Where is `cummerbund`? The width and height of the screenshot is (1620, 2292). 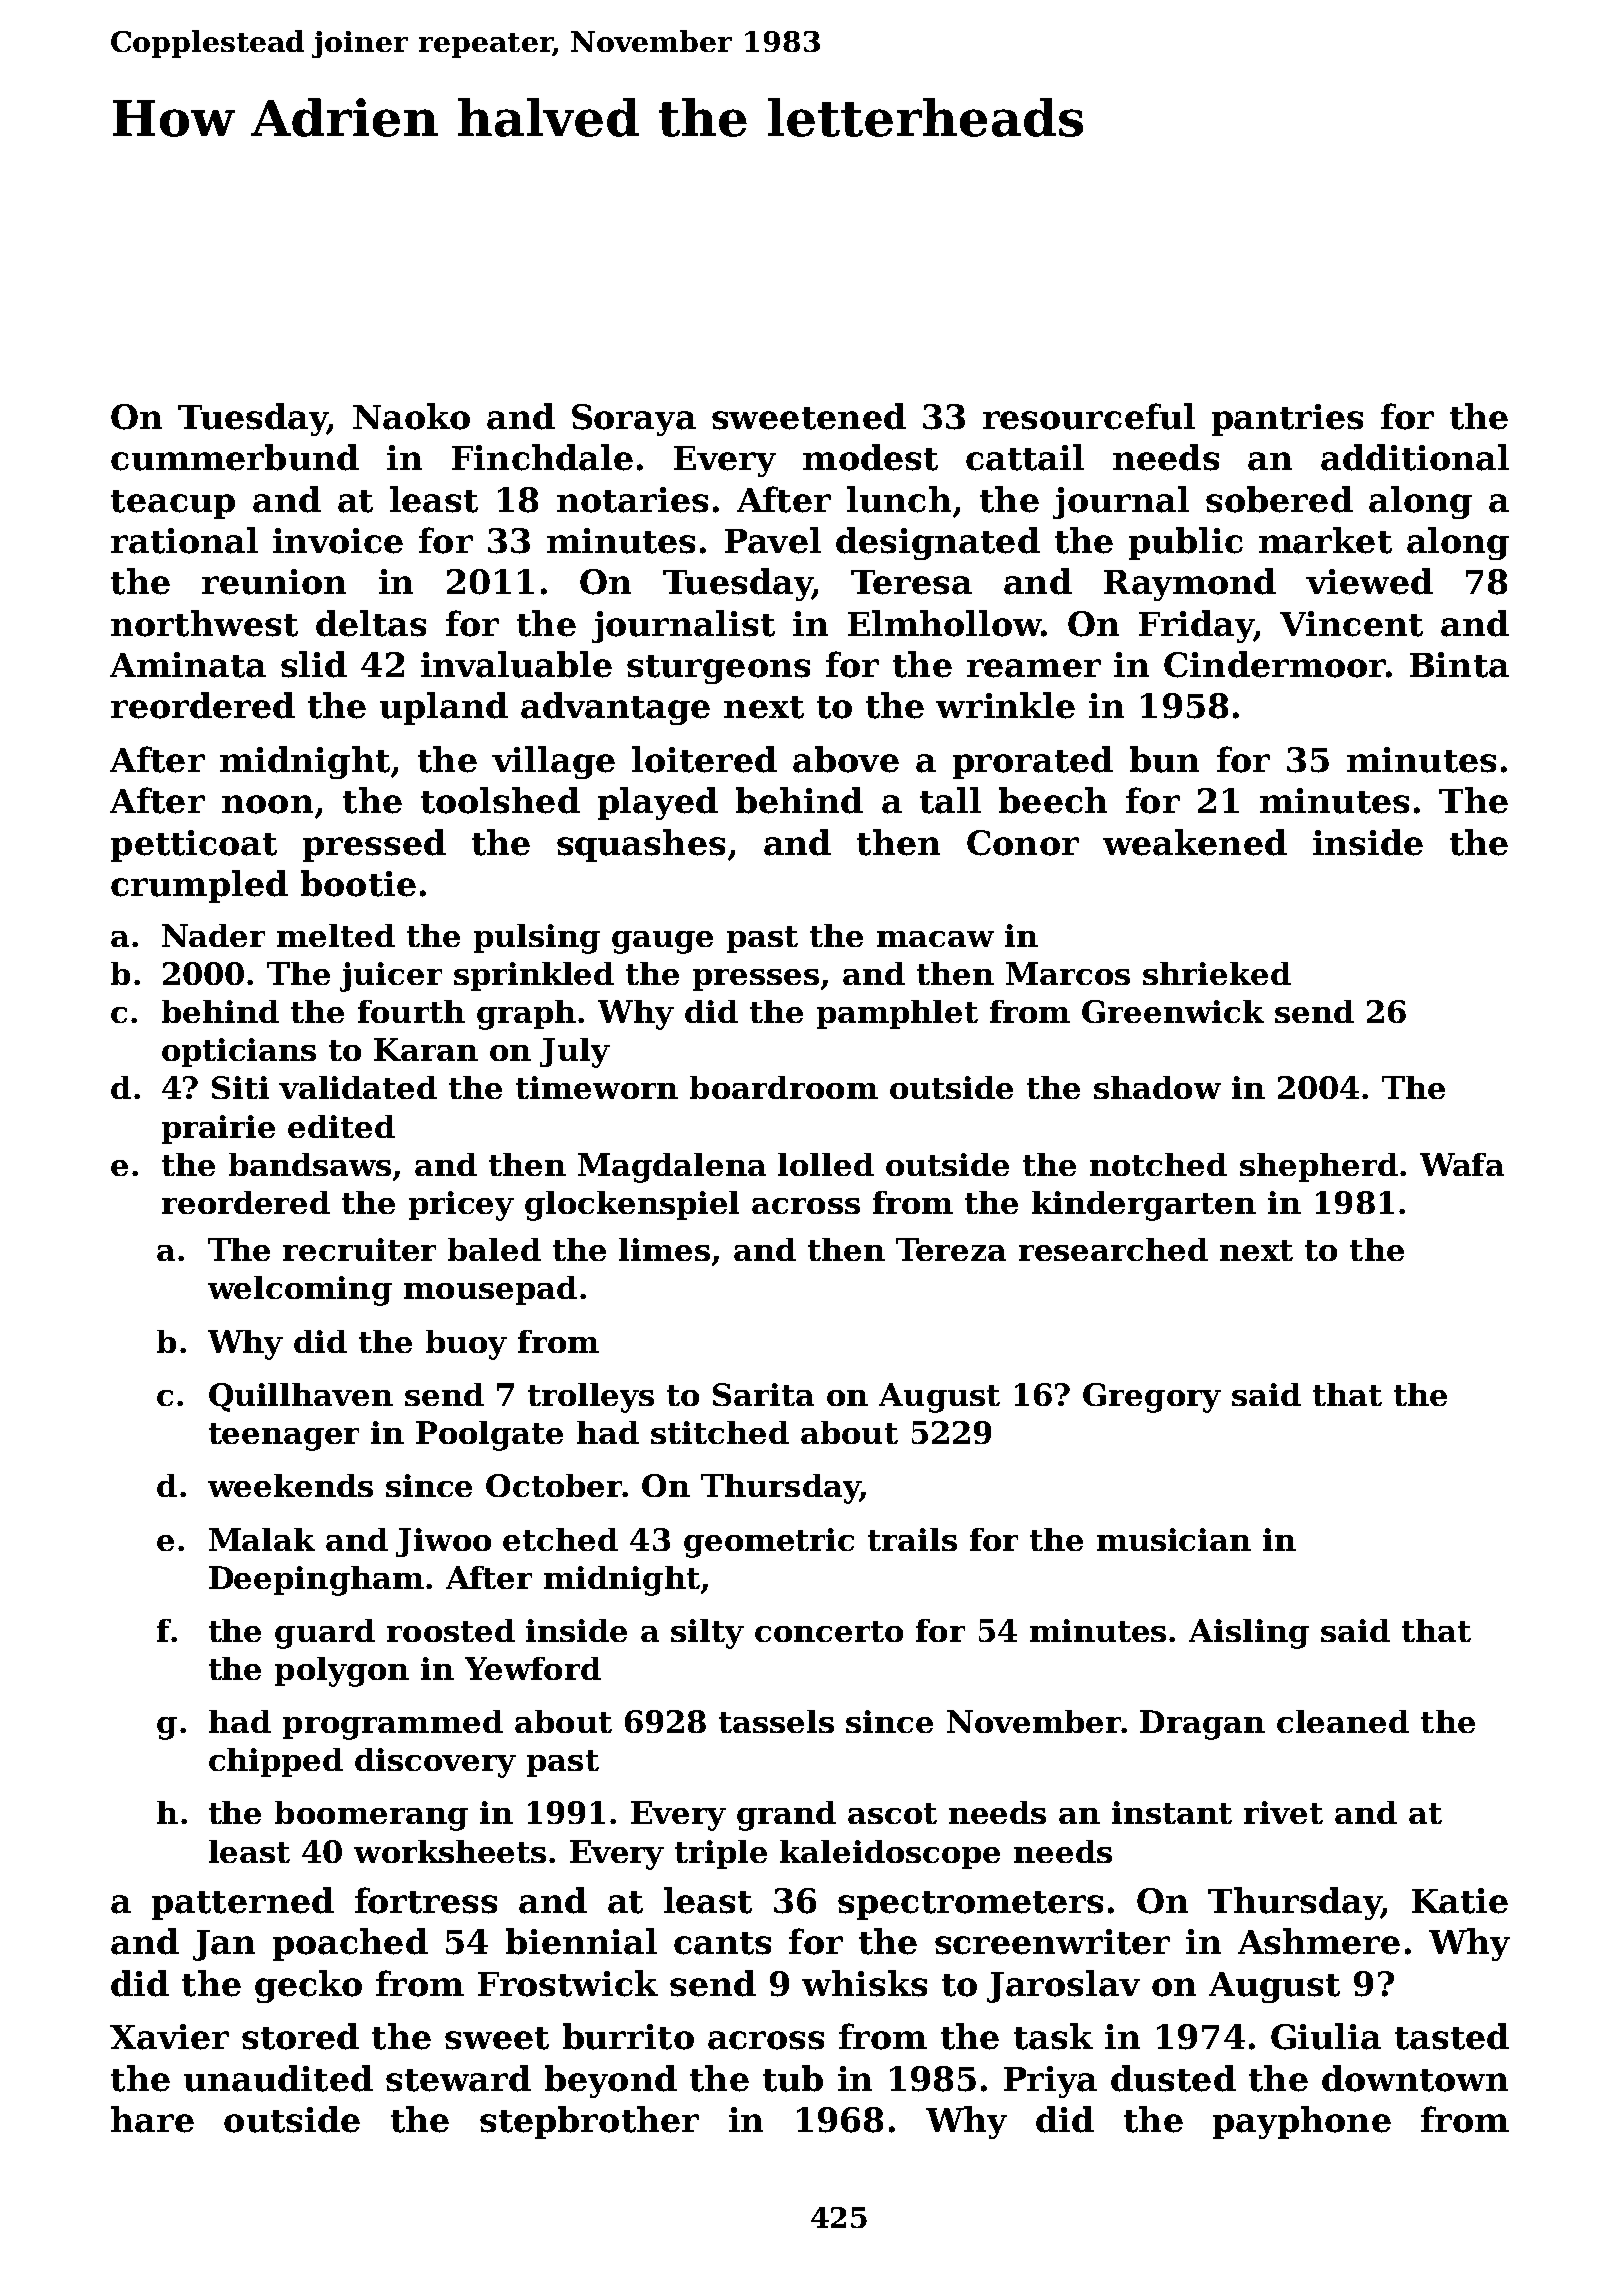
cummerbund is located at coordinates (235, 457).
